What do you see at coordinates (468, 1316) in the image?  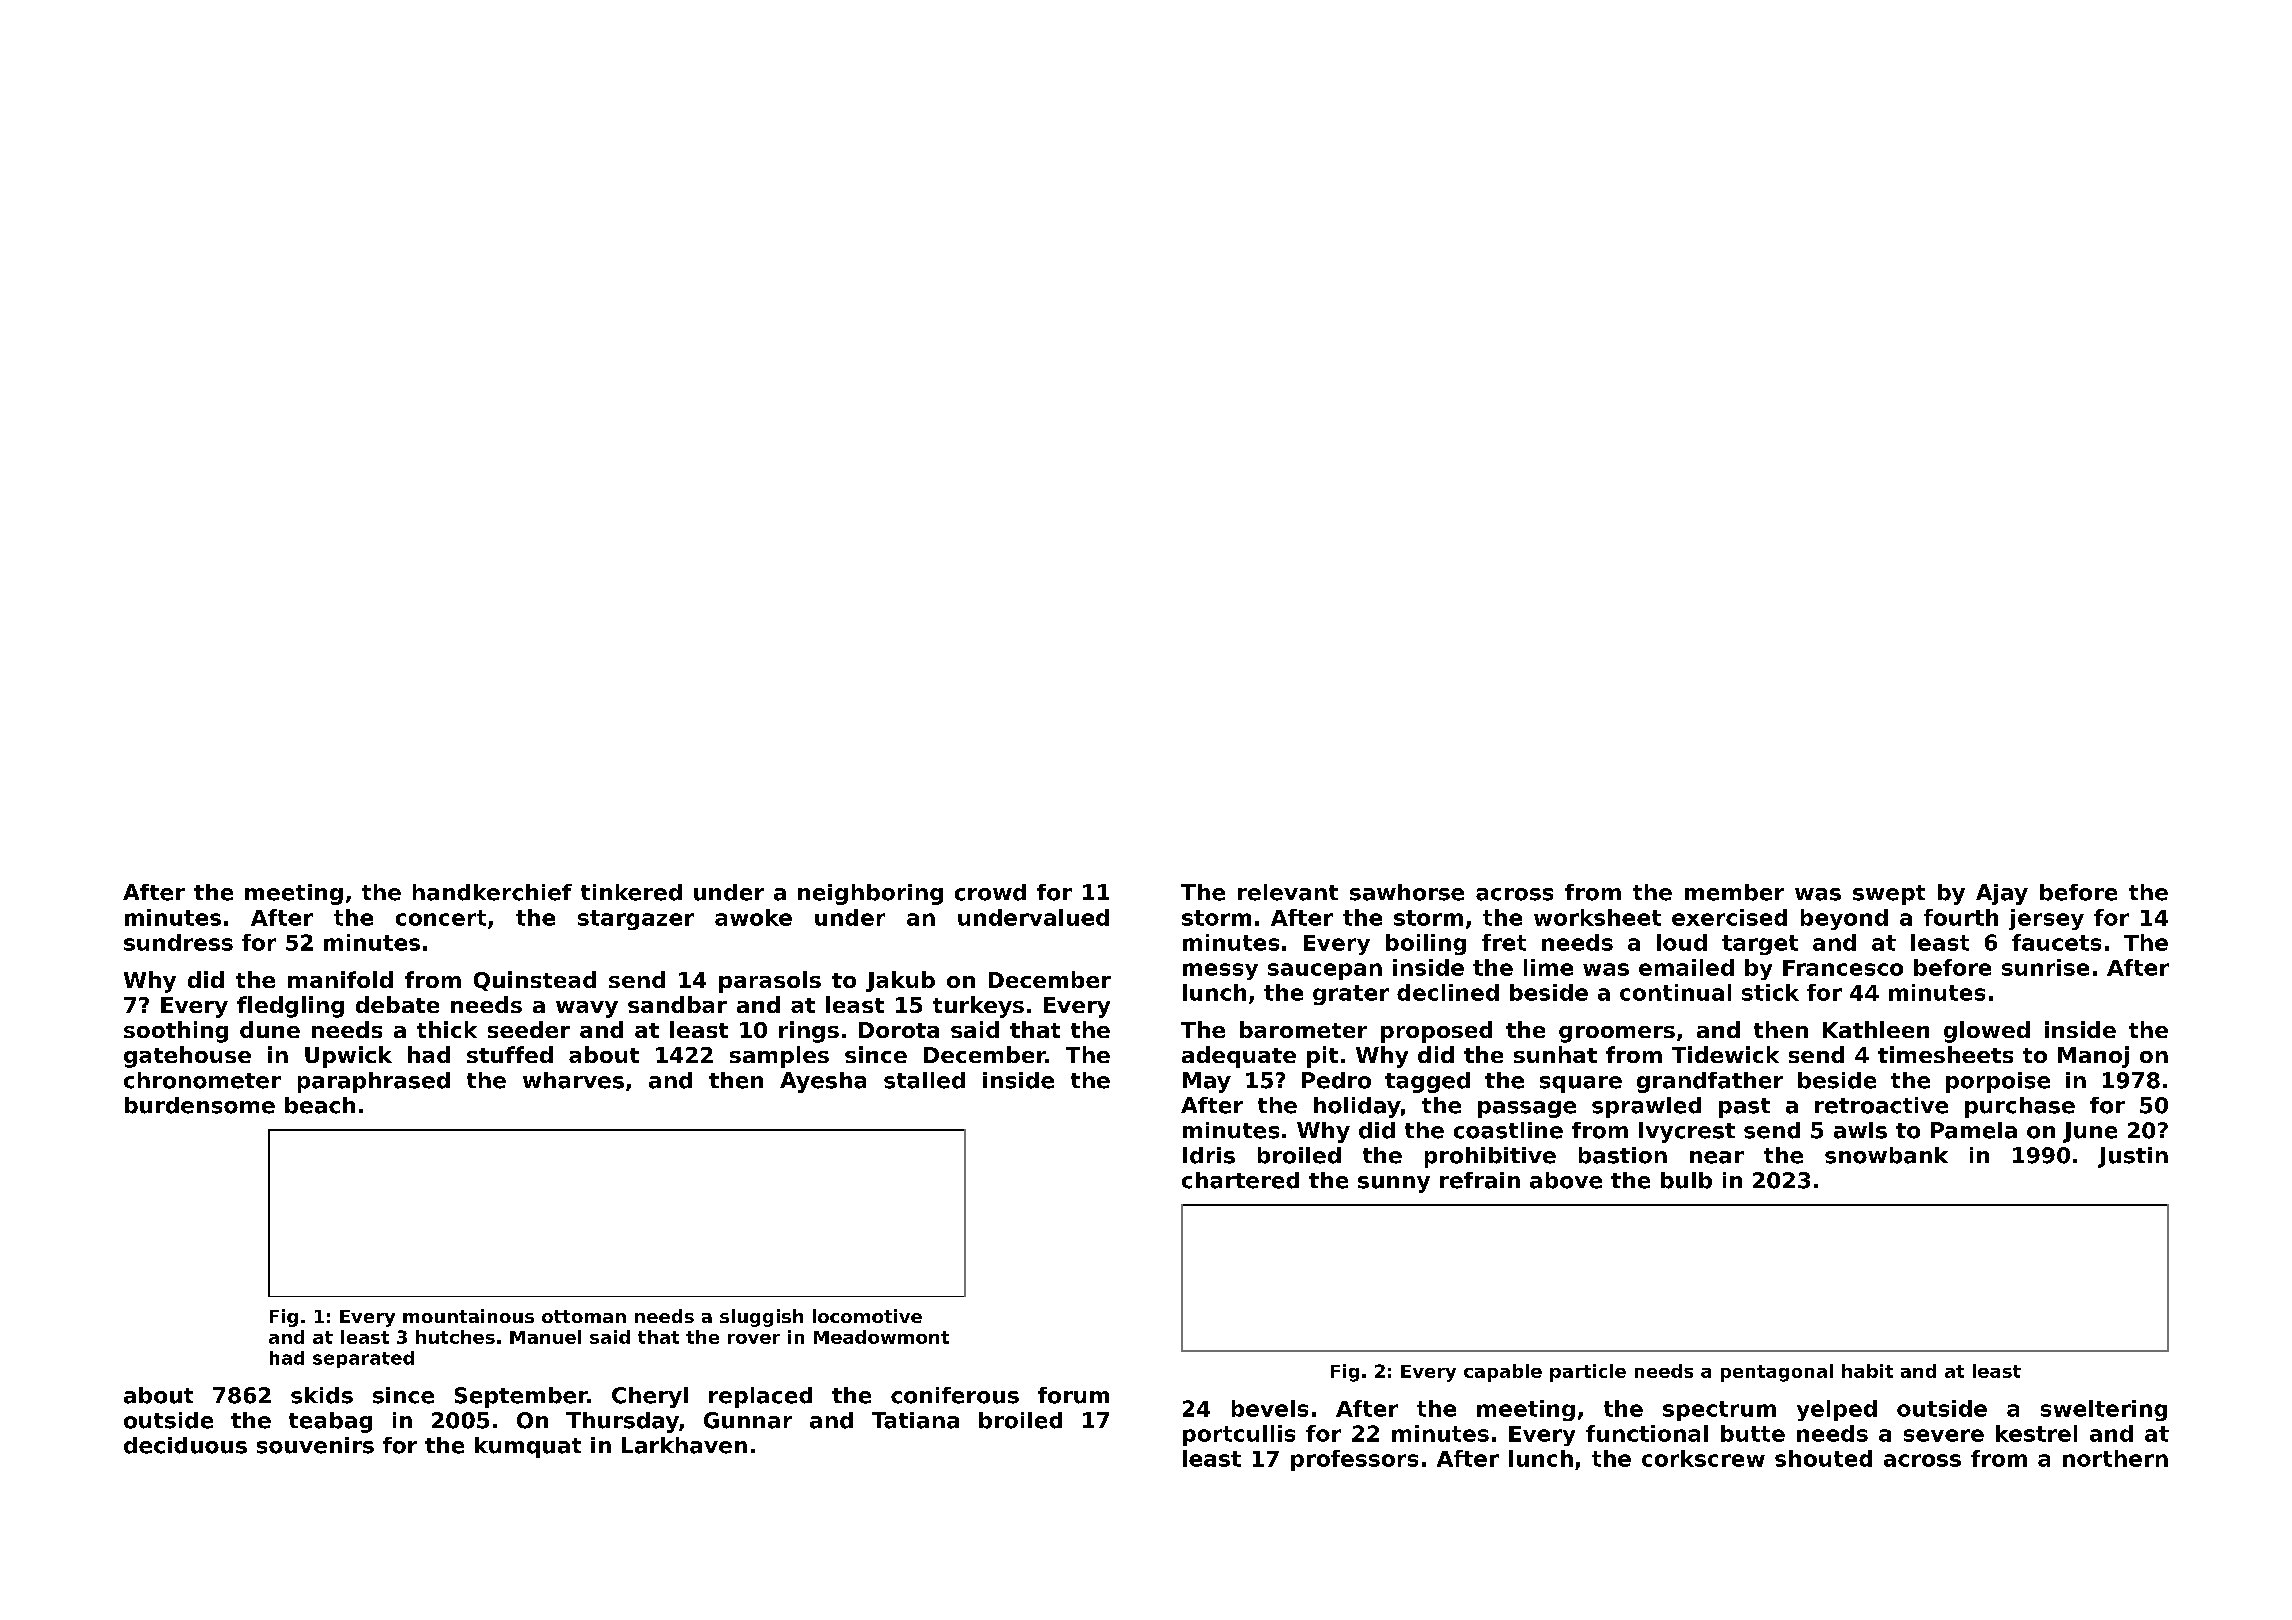 I see `mountainous` at bounding box center [468, 1316].
